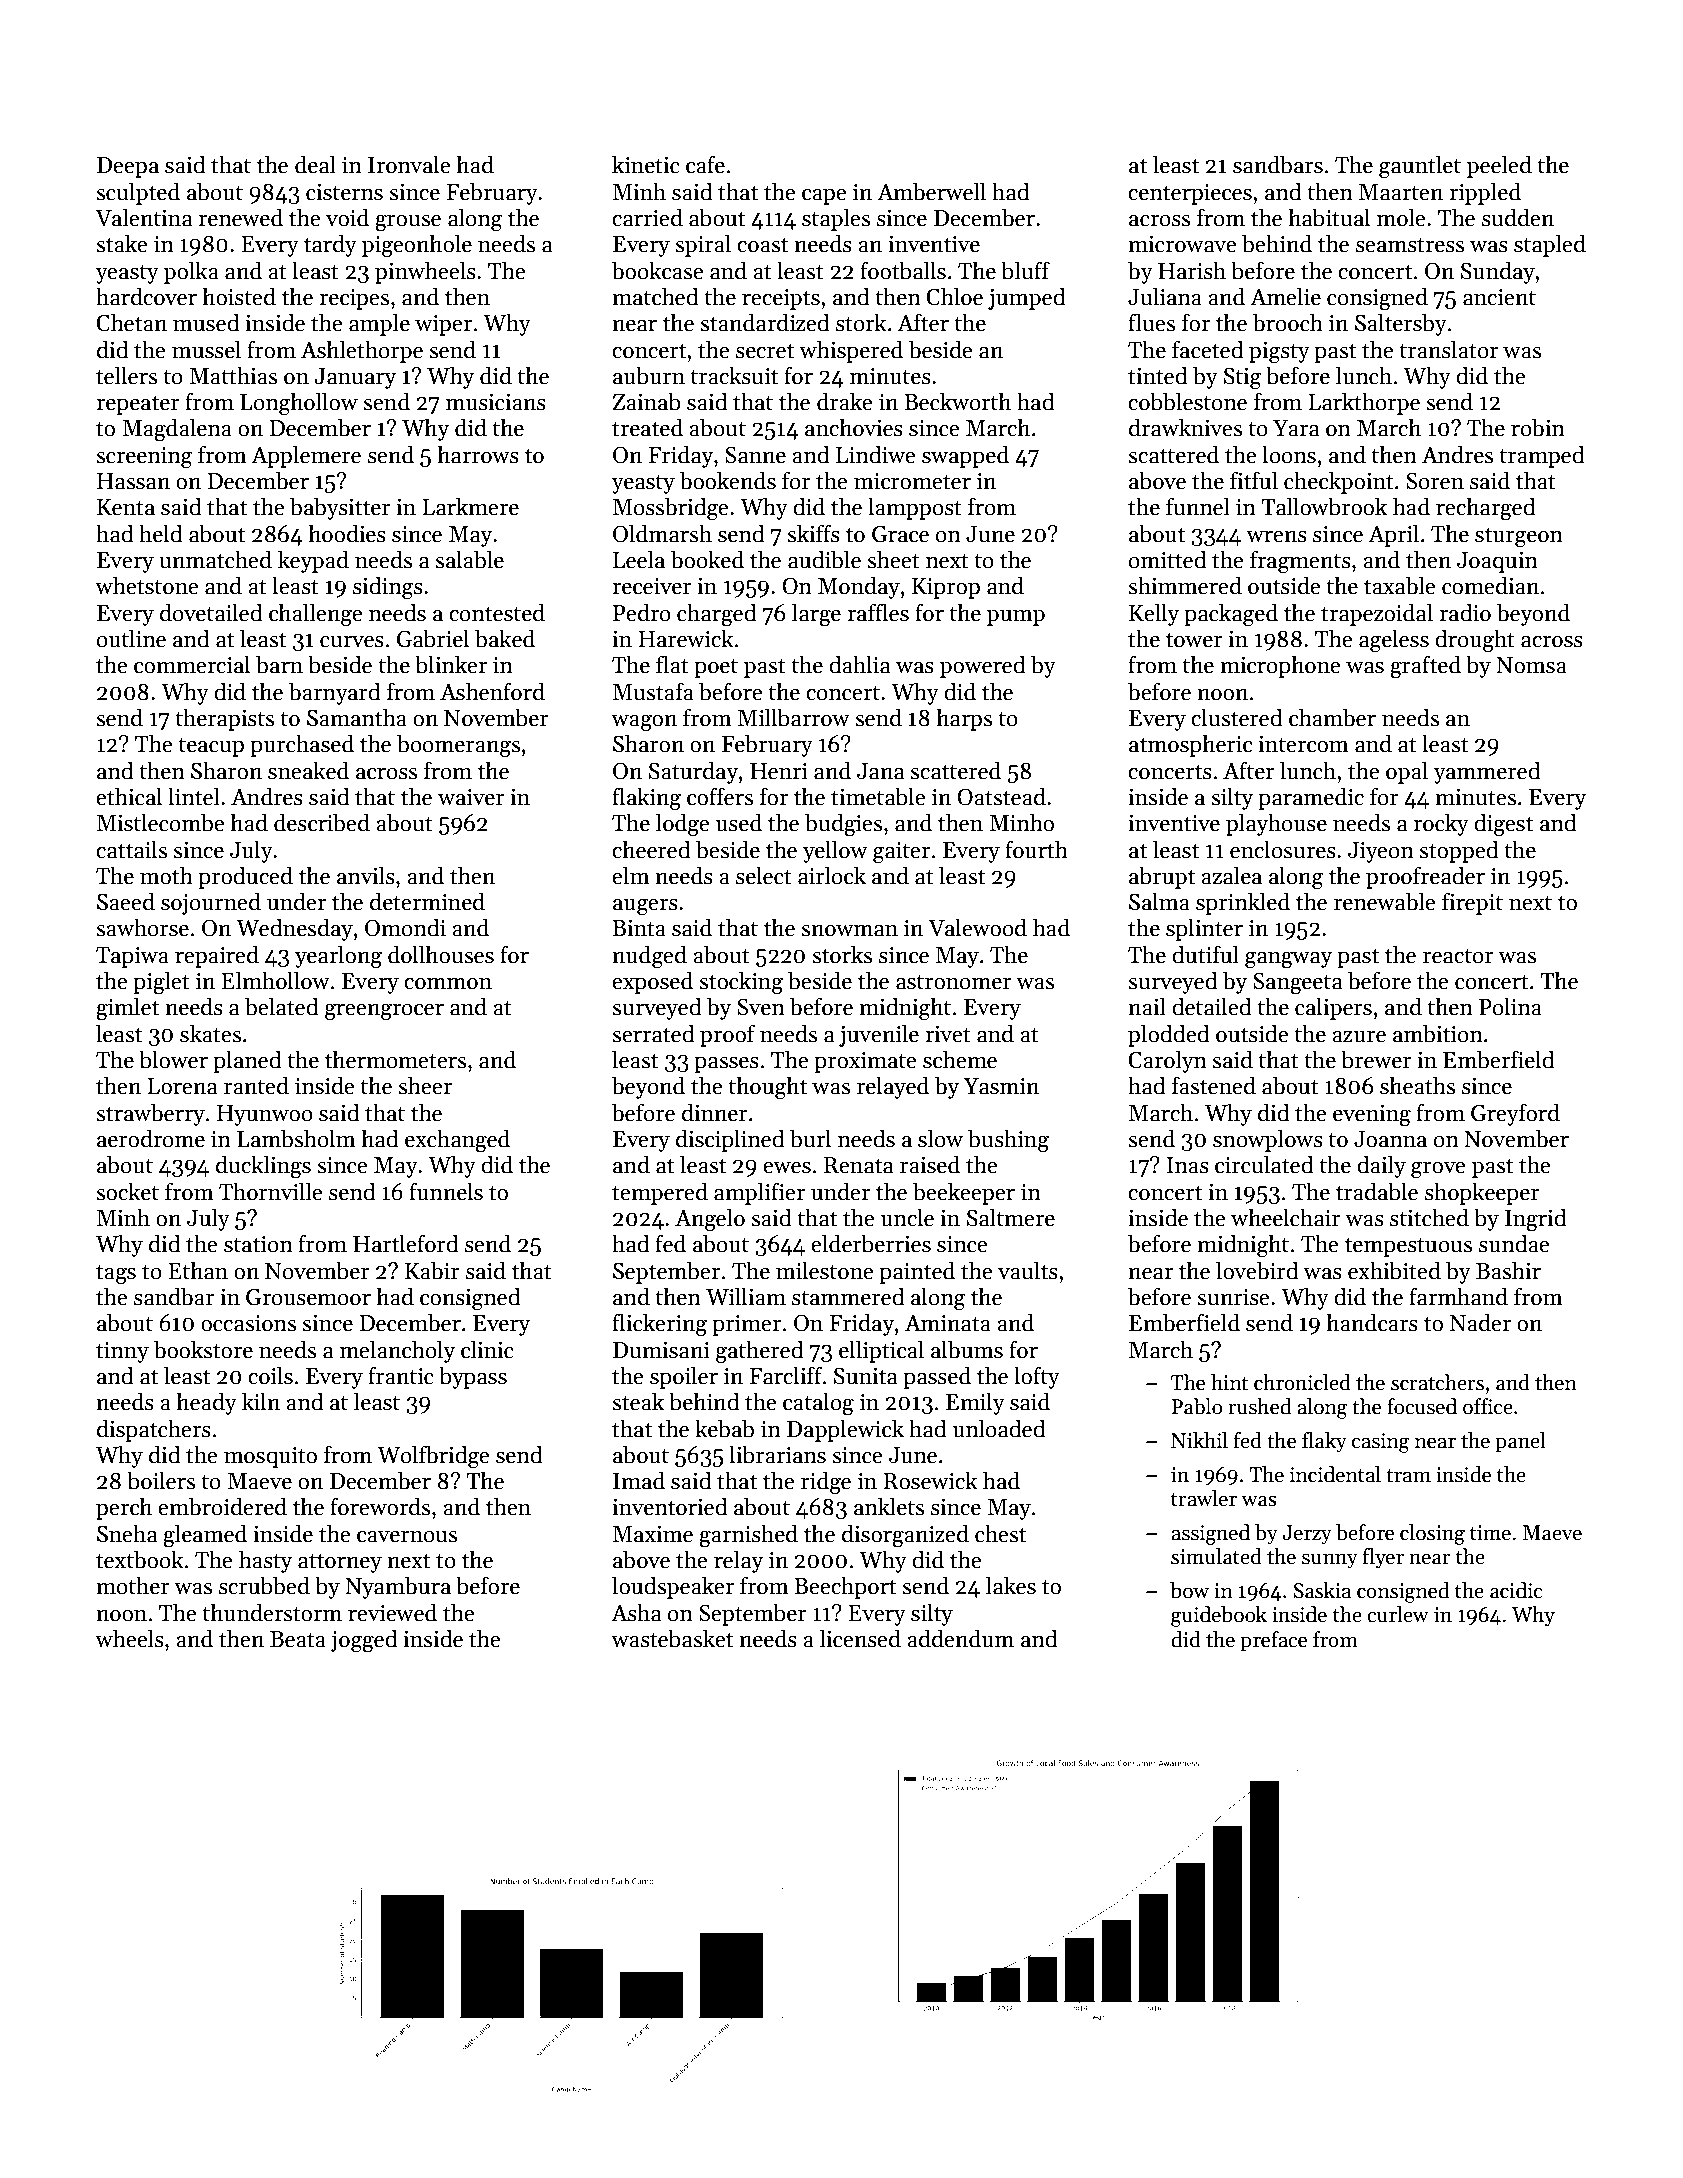  What do you see at coordinates (1519, 538) in the document?
I see `sturgeon` at bounding box center [1519, 538].
